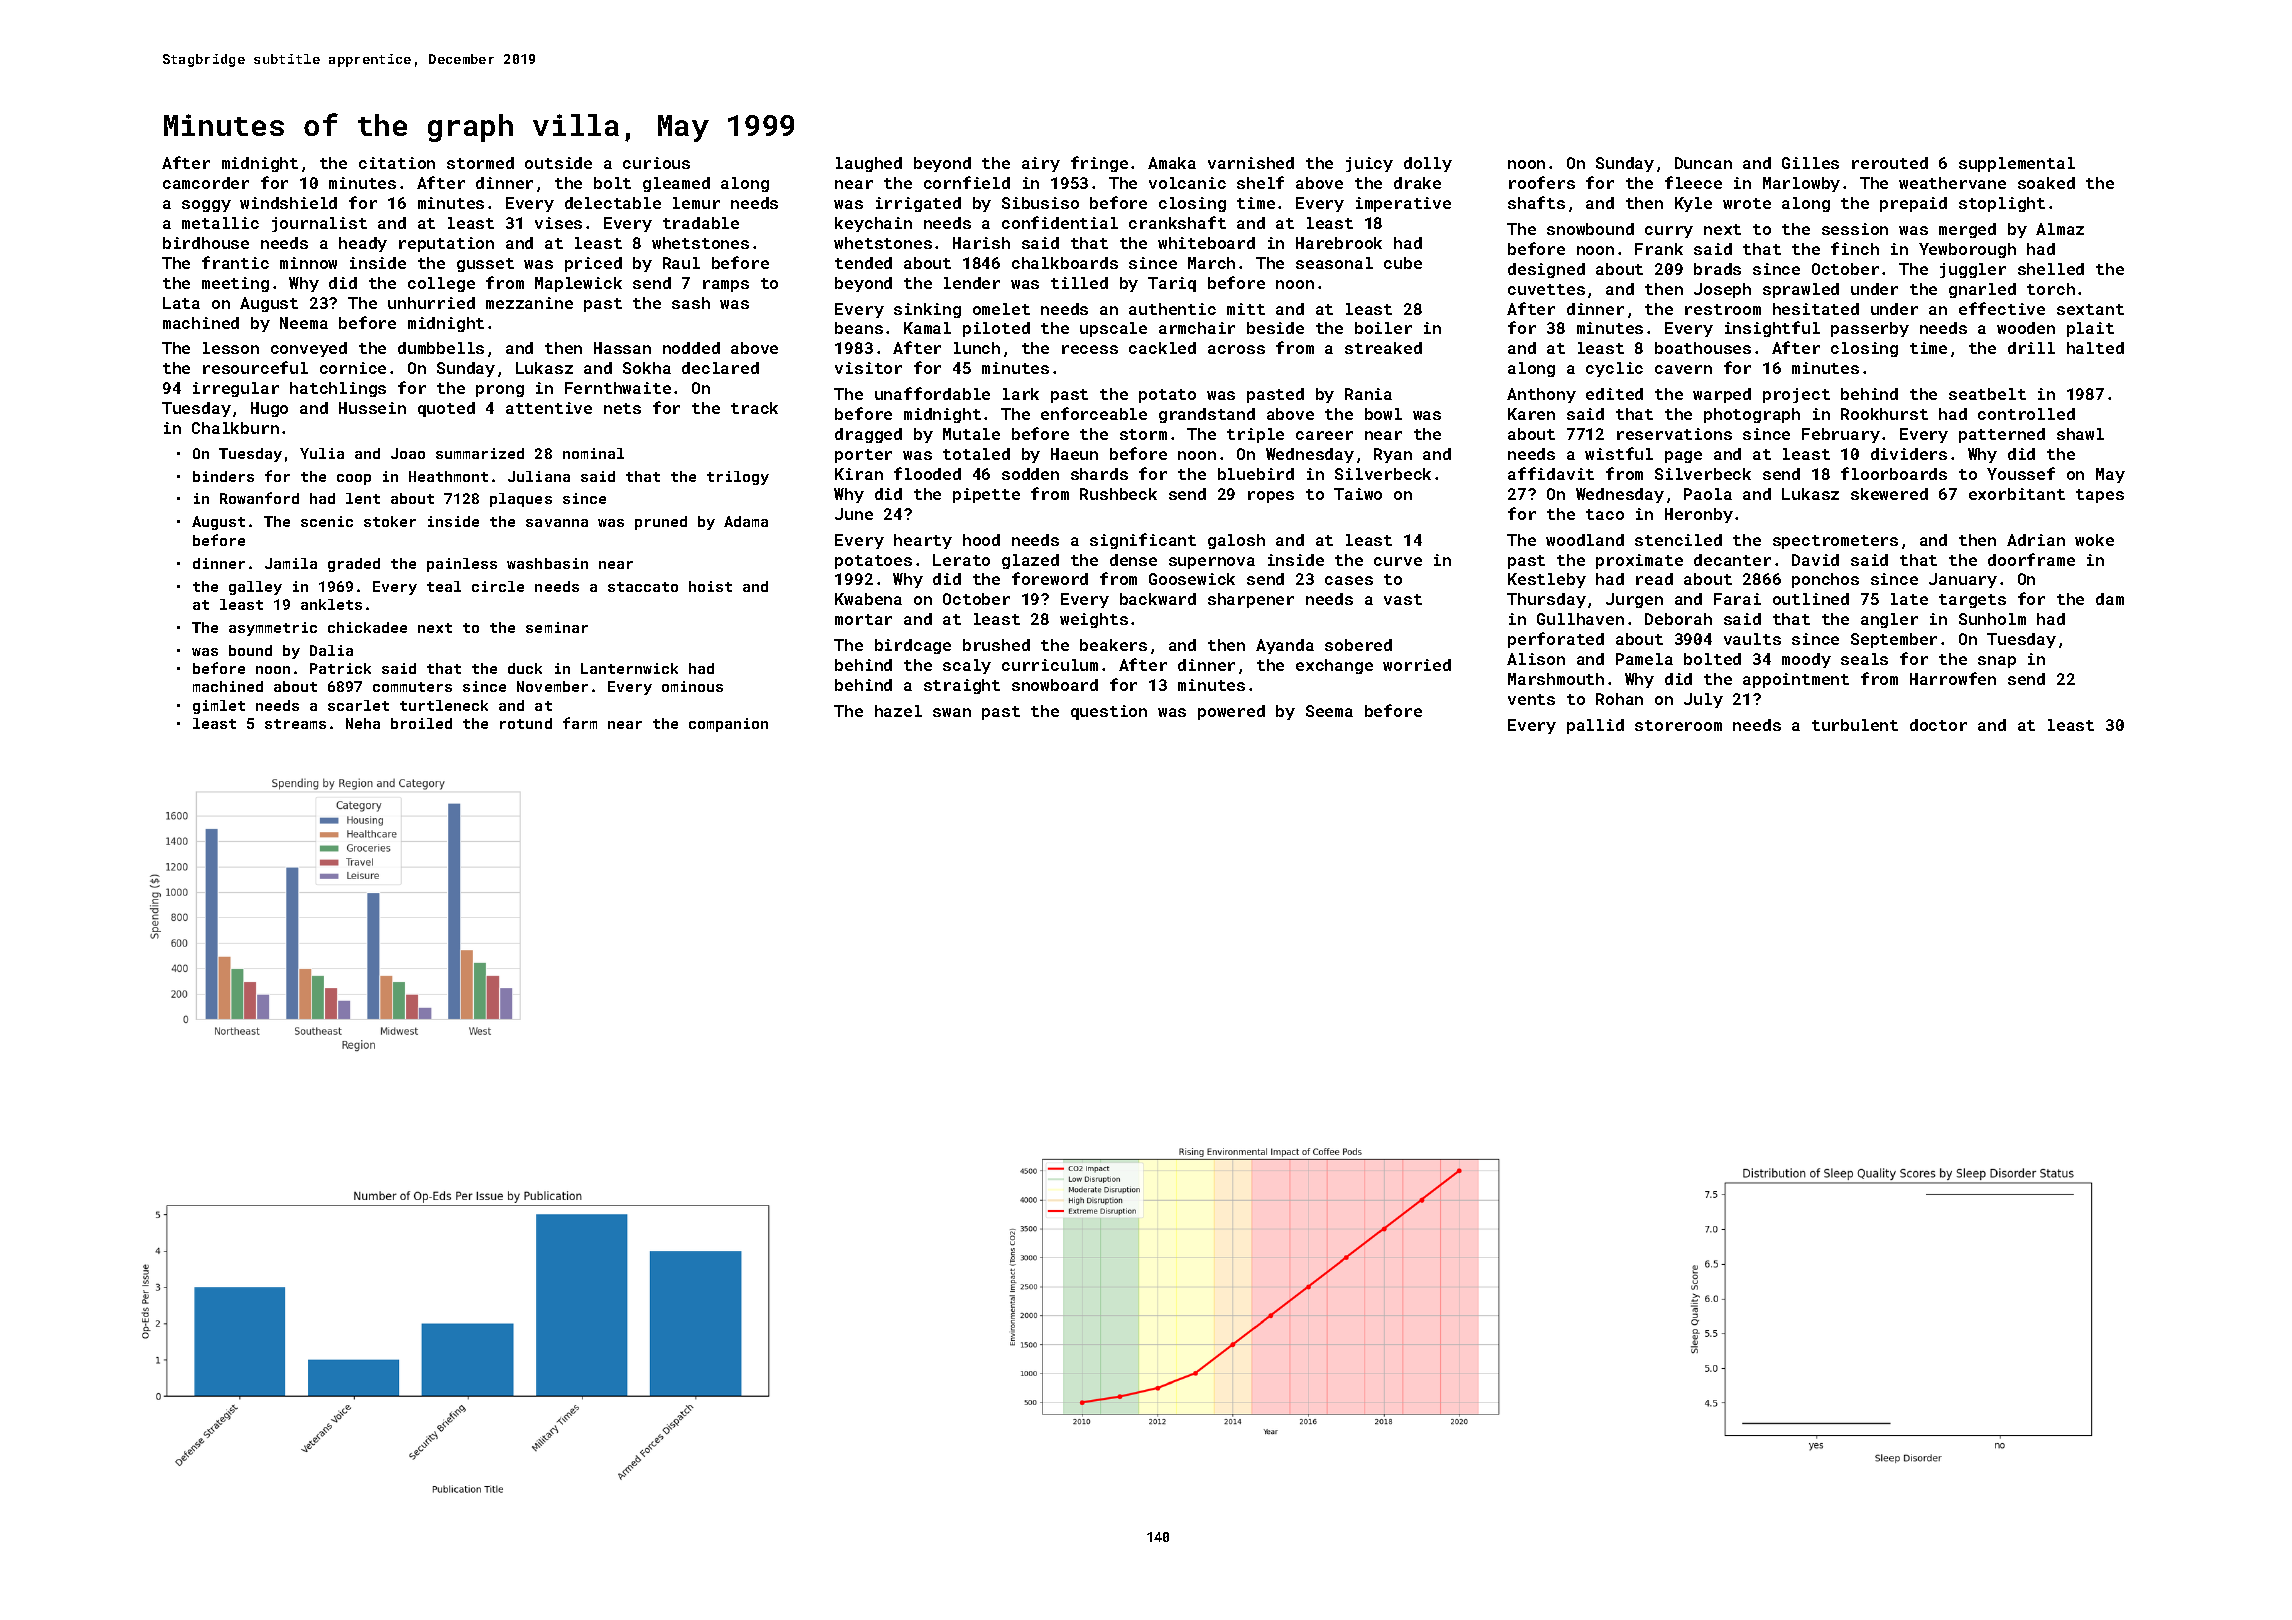  What do you see at coordinates (863, 619) in the screenshot?
I see `mortar` at bounding box center [863, 619].
